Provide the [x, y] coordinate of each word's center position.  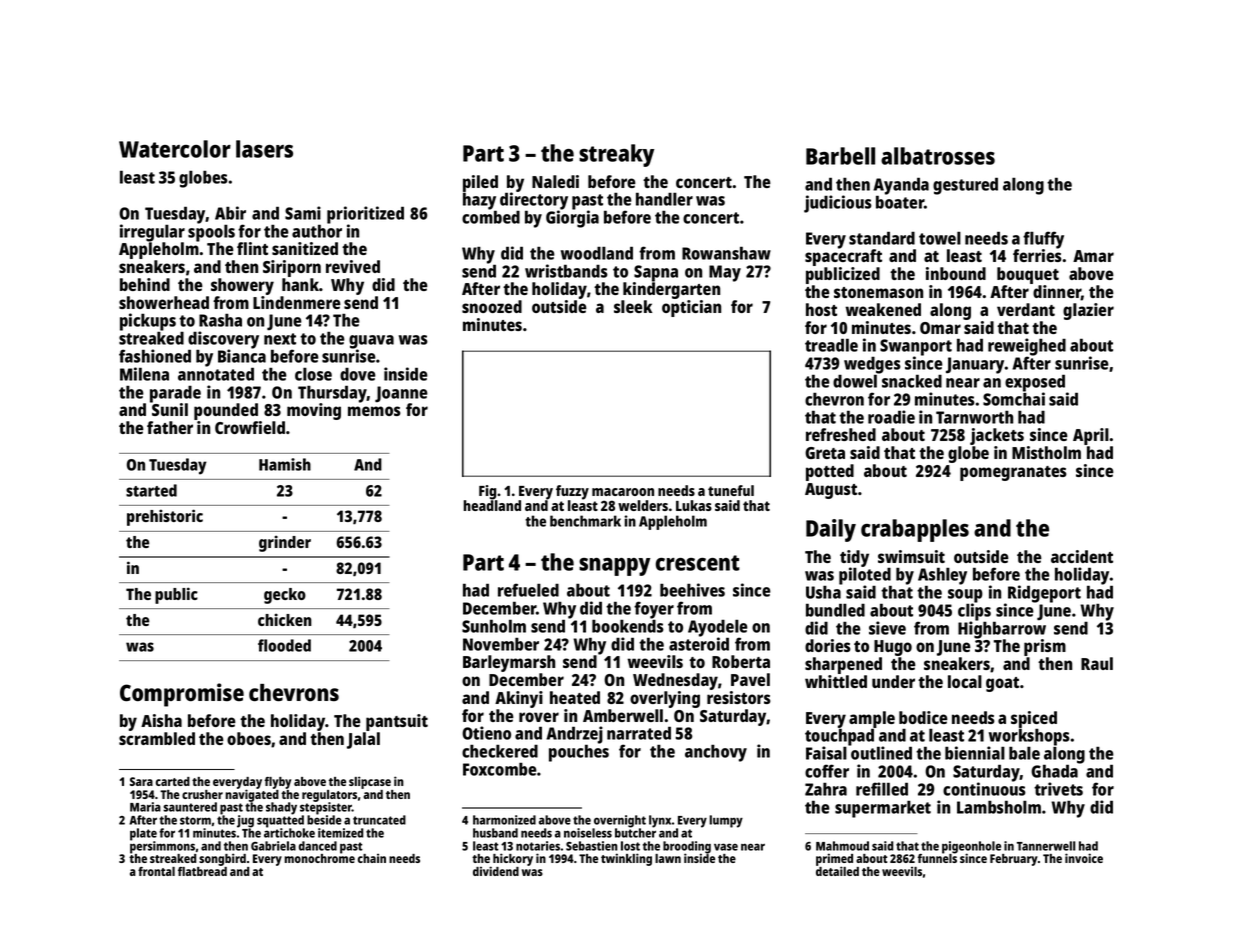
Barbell [840, 156]
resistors [739, 697]
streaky [616, 155]
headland [492, 505]
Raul [1097, 663]
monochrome [319, 858]
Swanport [916, 347]
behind [145, 284]
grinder [285, 543]
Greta [825, 453]
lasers [264, 149]
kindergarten [671, 290]
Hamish [285, 464]
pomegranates [1013, 473]
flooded [284, 645]
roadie [891, 417]
